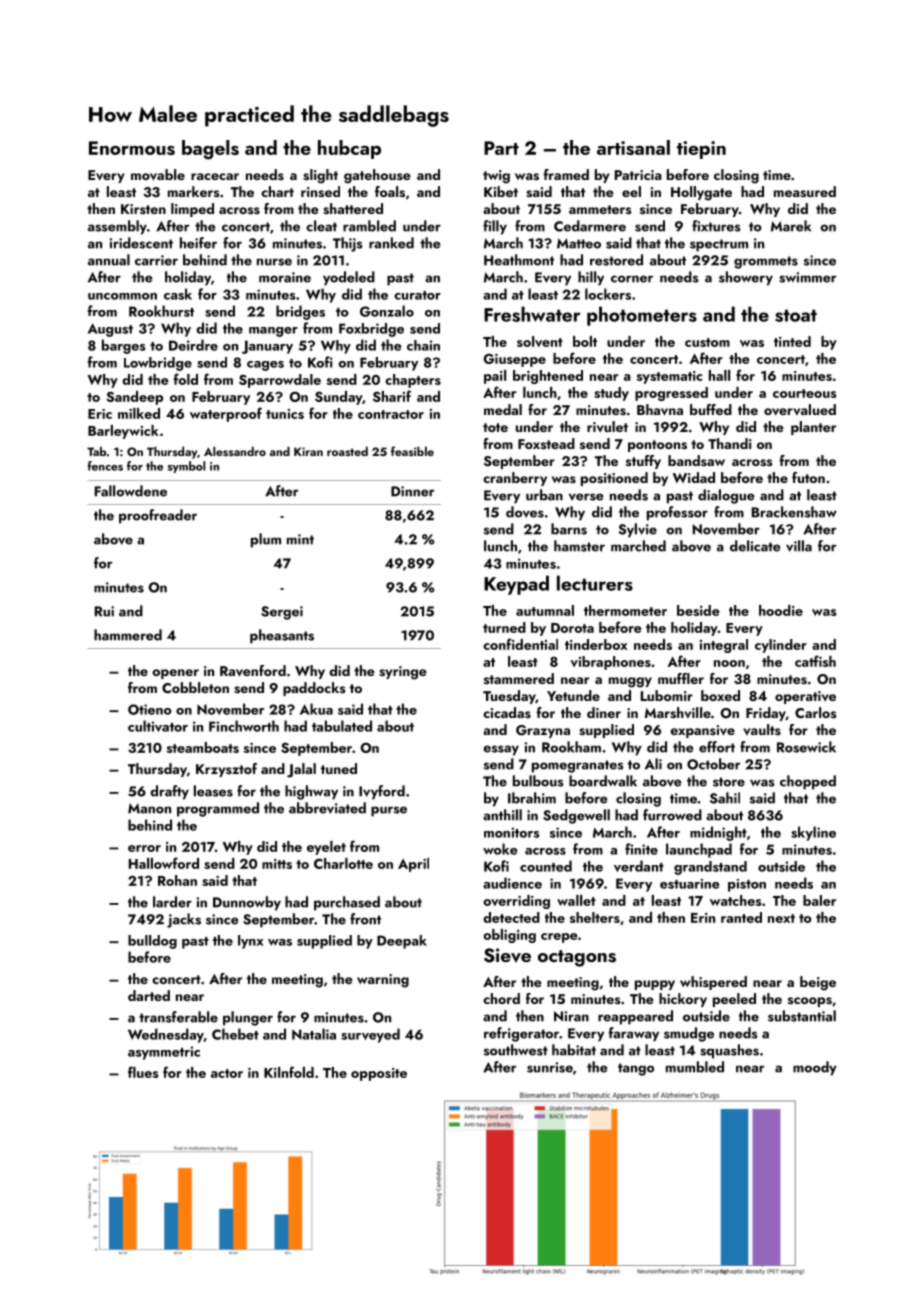 This screenshot has height=1308, width=924. I want to click on measured, so click(805, 192).
